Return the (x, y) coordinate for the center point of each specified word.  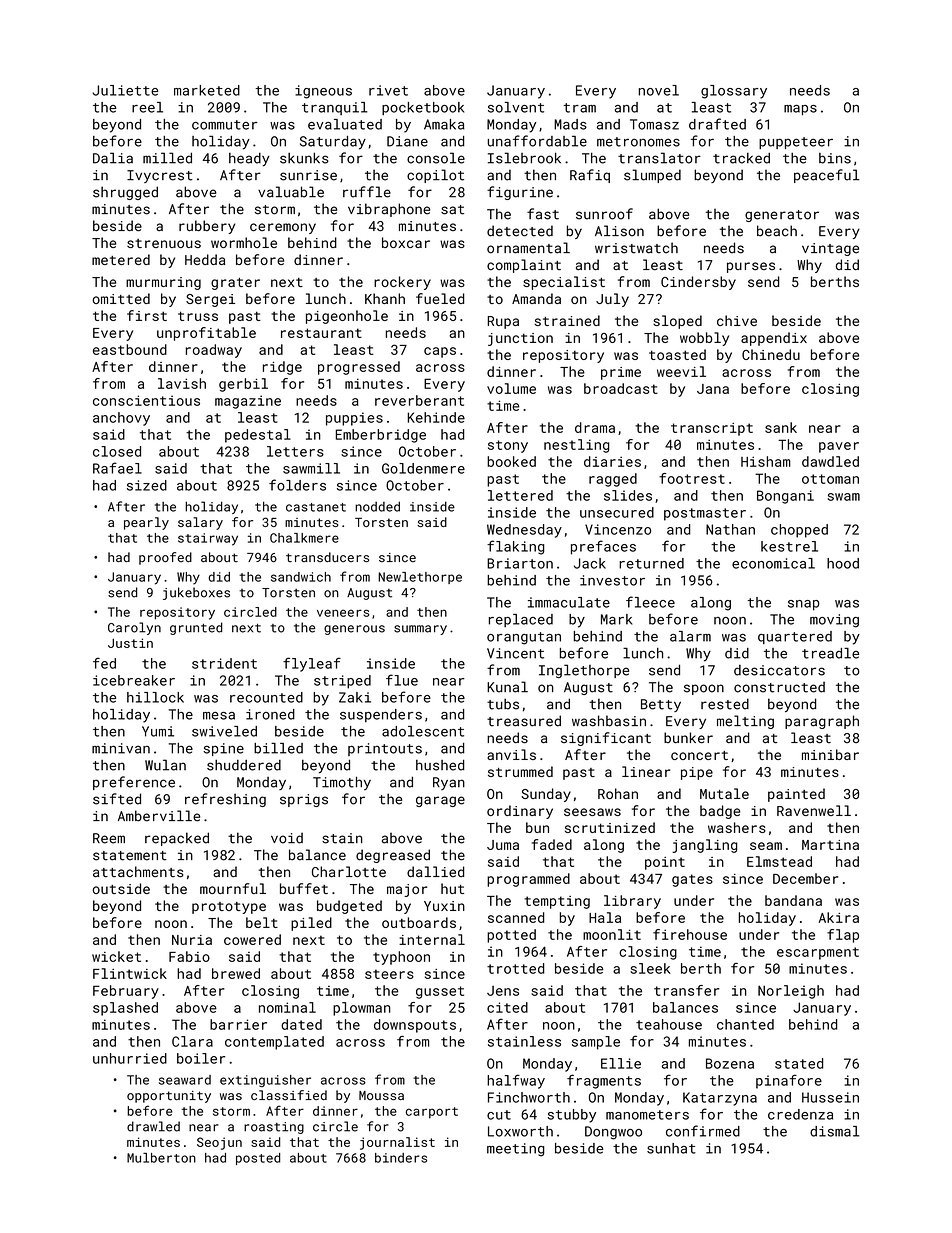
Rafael (117, 468)
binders (401, 1158)
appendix (774, 339)
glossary (734, 92)
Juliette (125, 90)
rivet (388, 90)
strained (567, 320)
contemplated (274, 1043)
